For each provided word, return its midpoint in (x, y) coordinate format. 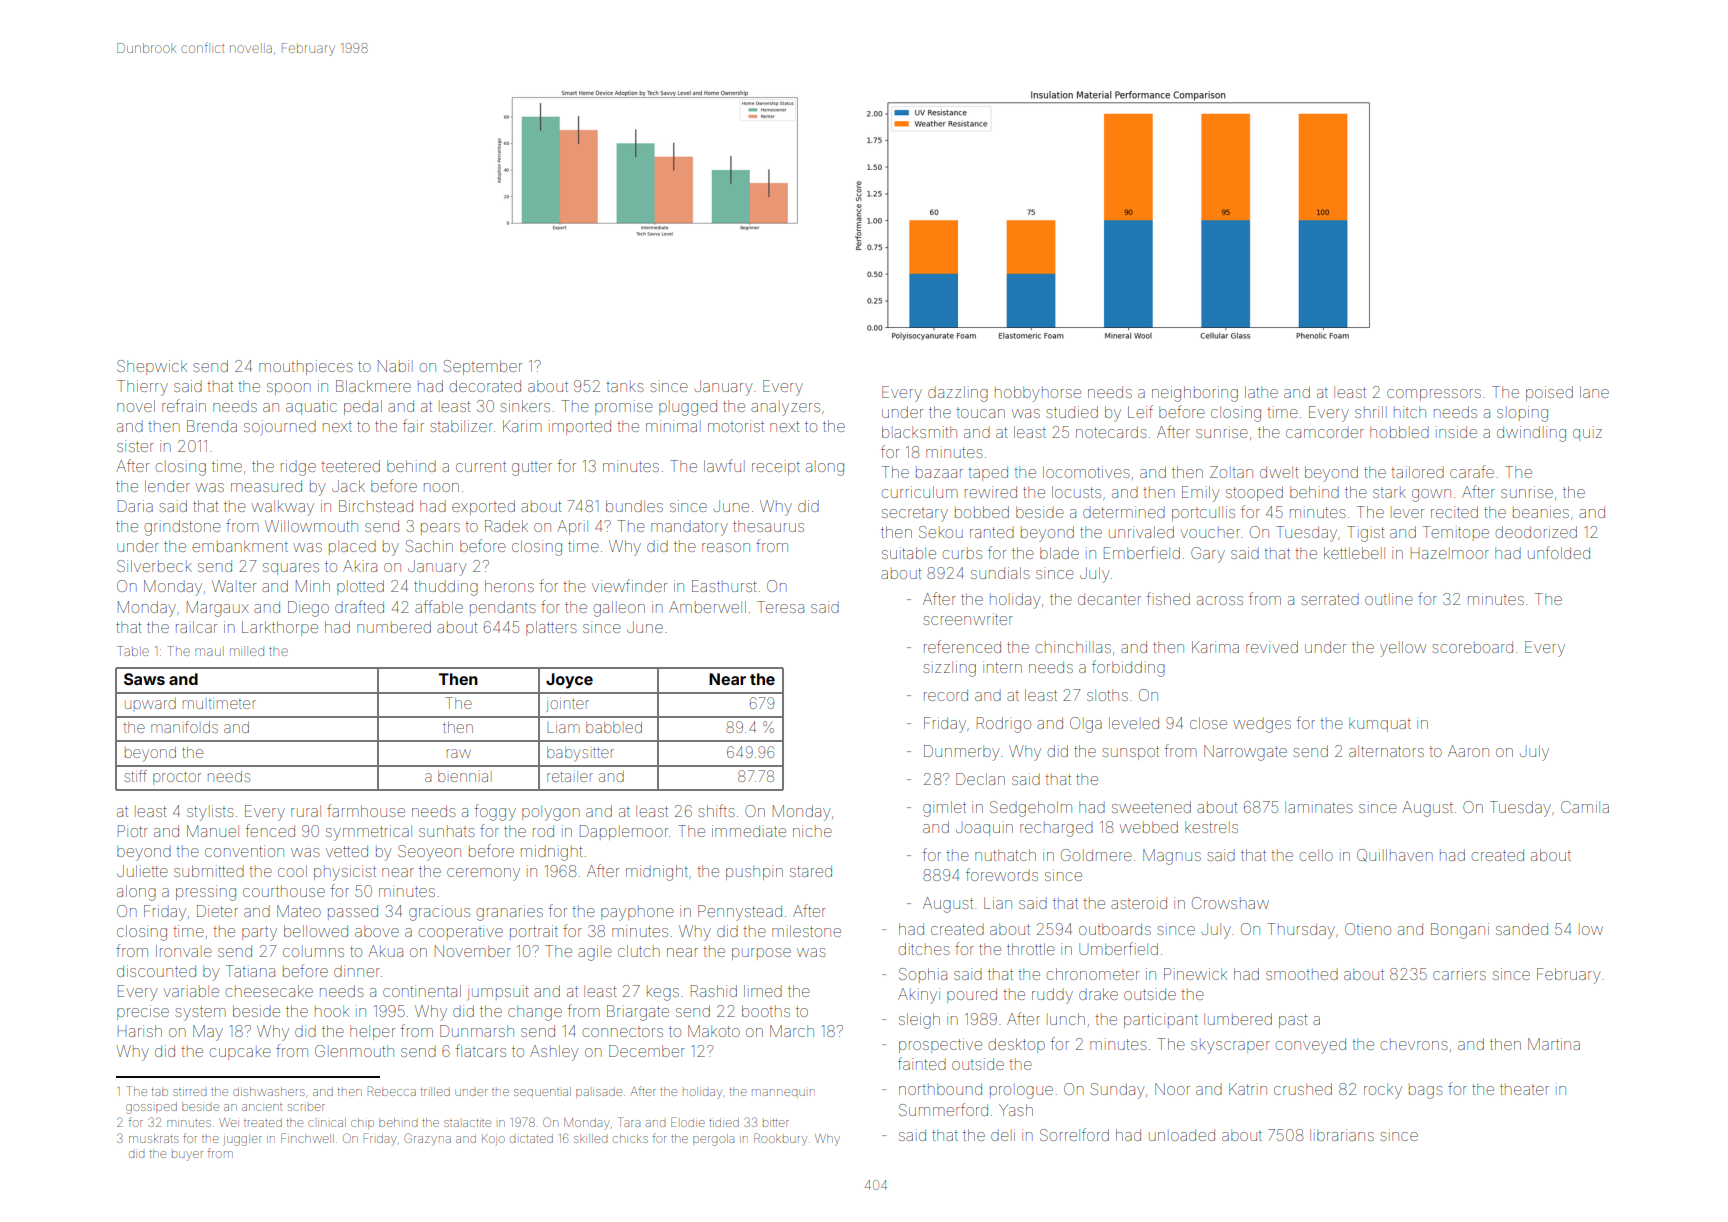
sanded (1522, 929)
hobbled (1399, 432)
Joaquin (984, 828)
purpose (761, 954)
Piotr (133, 831)
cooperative (461, 931)
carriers (1459, 974)
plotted (360, 587)
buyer (187, 1156)
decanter (1109, 599)
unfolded (1559, 552)
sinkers (525, 406)
